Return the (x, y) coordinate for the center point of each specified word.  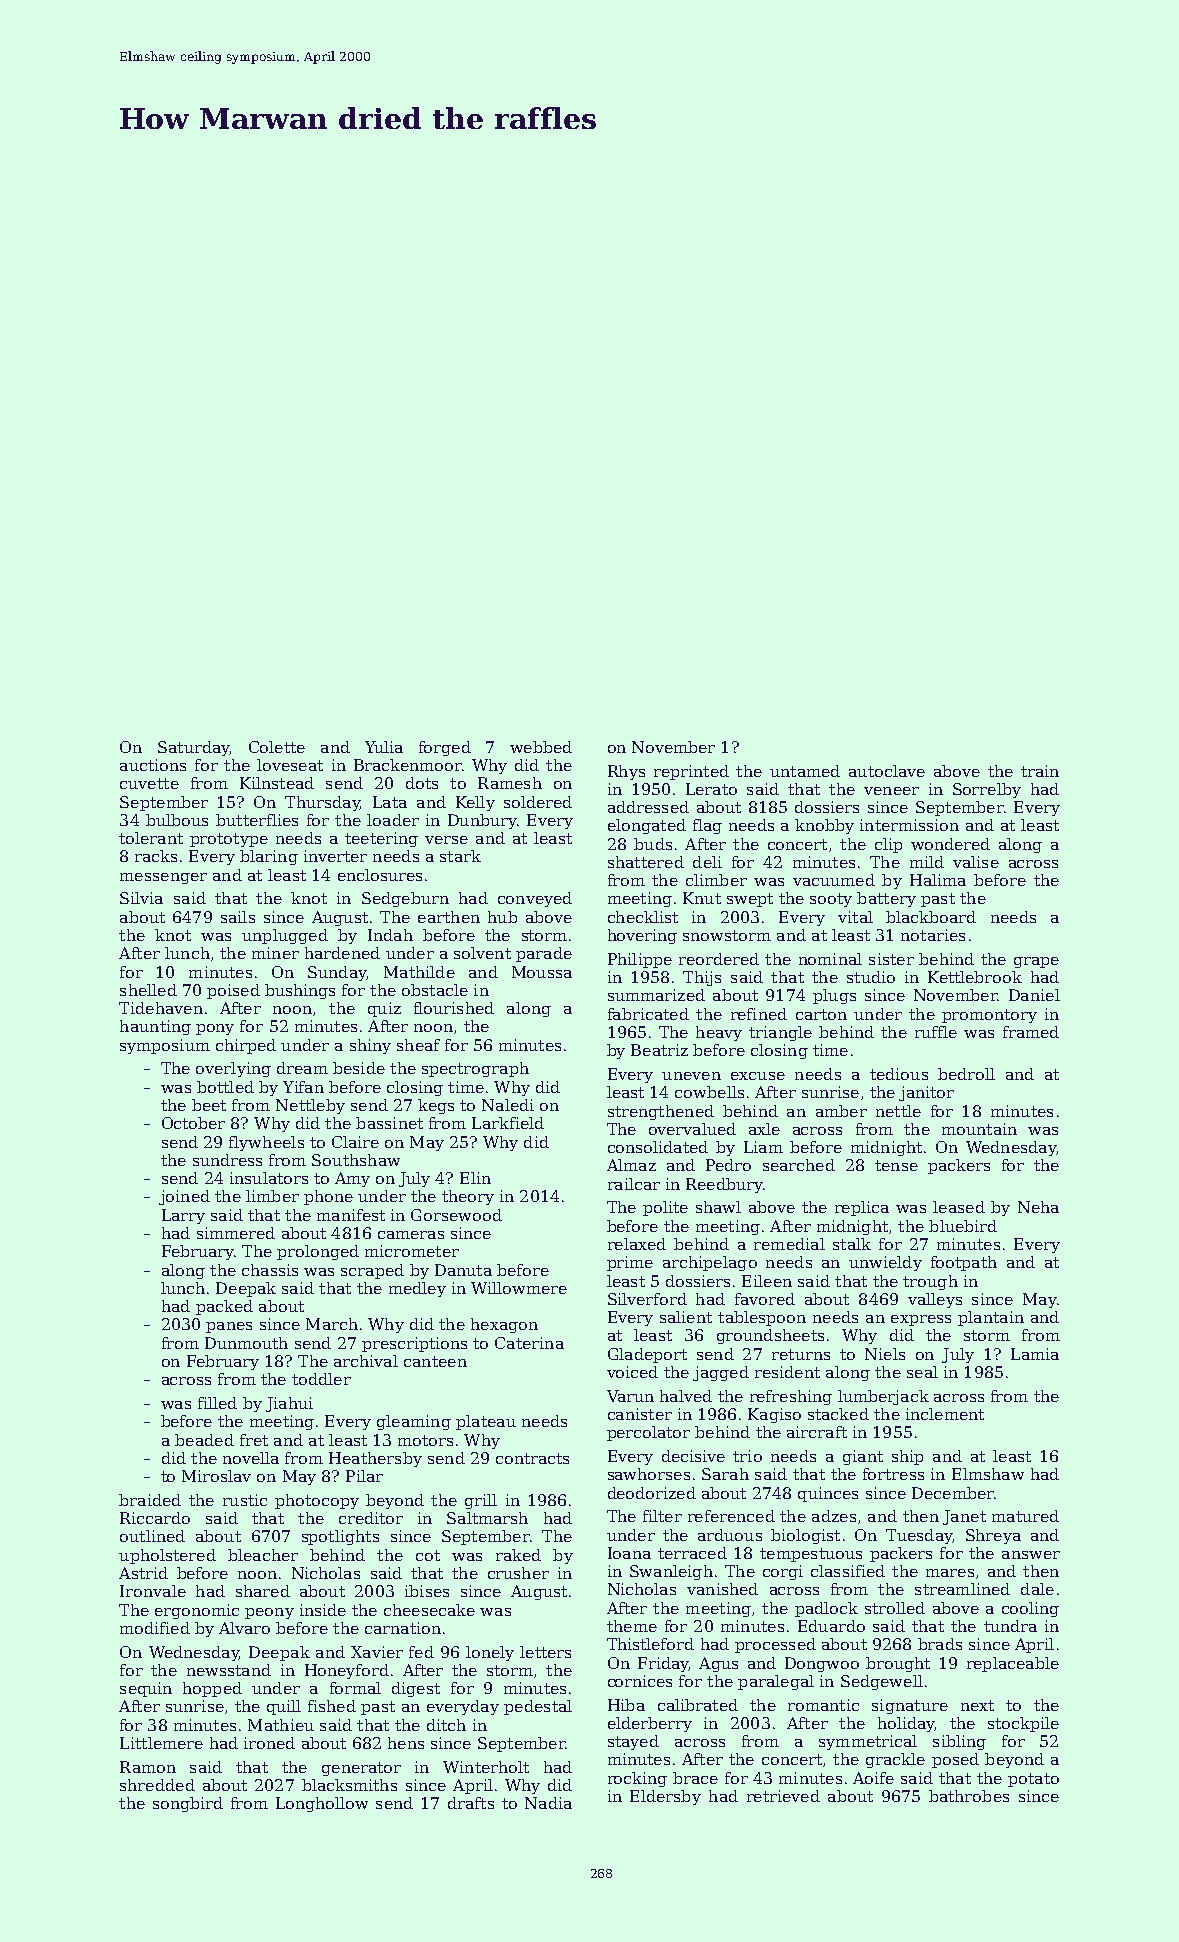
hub (502, 917)
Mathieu (281, 1725)
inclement (945, 1414)
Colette (277, 747)
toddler (321, 1379)
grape (1036, 962)
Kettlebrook (975, 977)
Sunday (337, 973)
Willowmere (519, 1288)
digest (416, 1689)
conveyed (535, 899)
